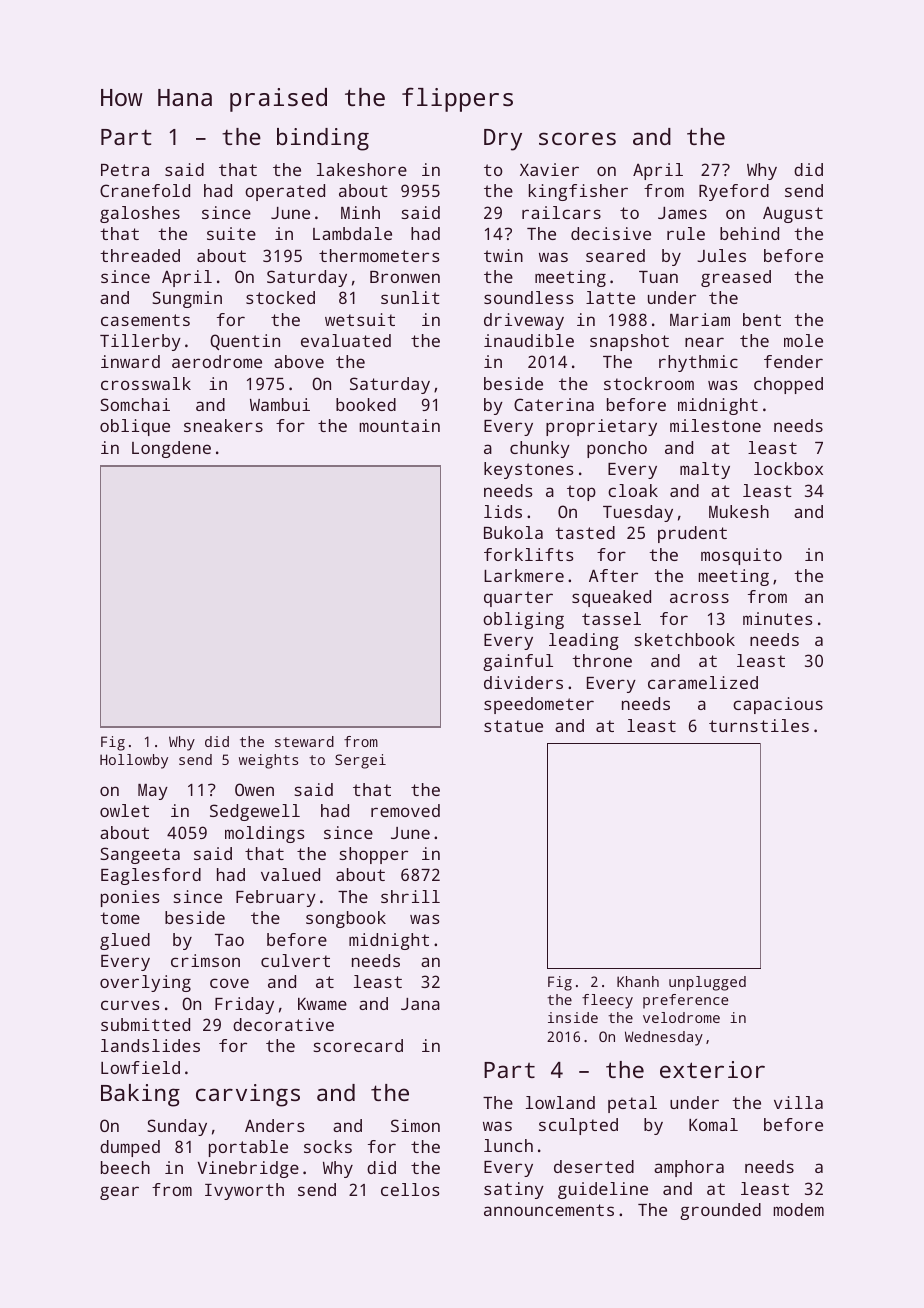  Describe the element at coordinates (379, 255) in the screenshot. I see `thermometers` at that location.
